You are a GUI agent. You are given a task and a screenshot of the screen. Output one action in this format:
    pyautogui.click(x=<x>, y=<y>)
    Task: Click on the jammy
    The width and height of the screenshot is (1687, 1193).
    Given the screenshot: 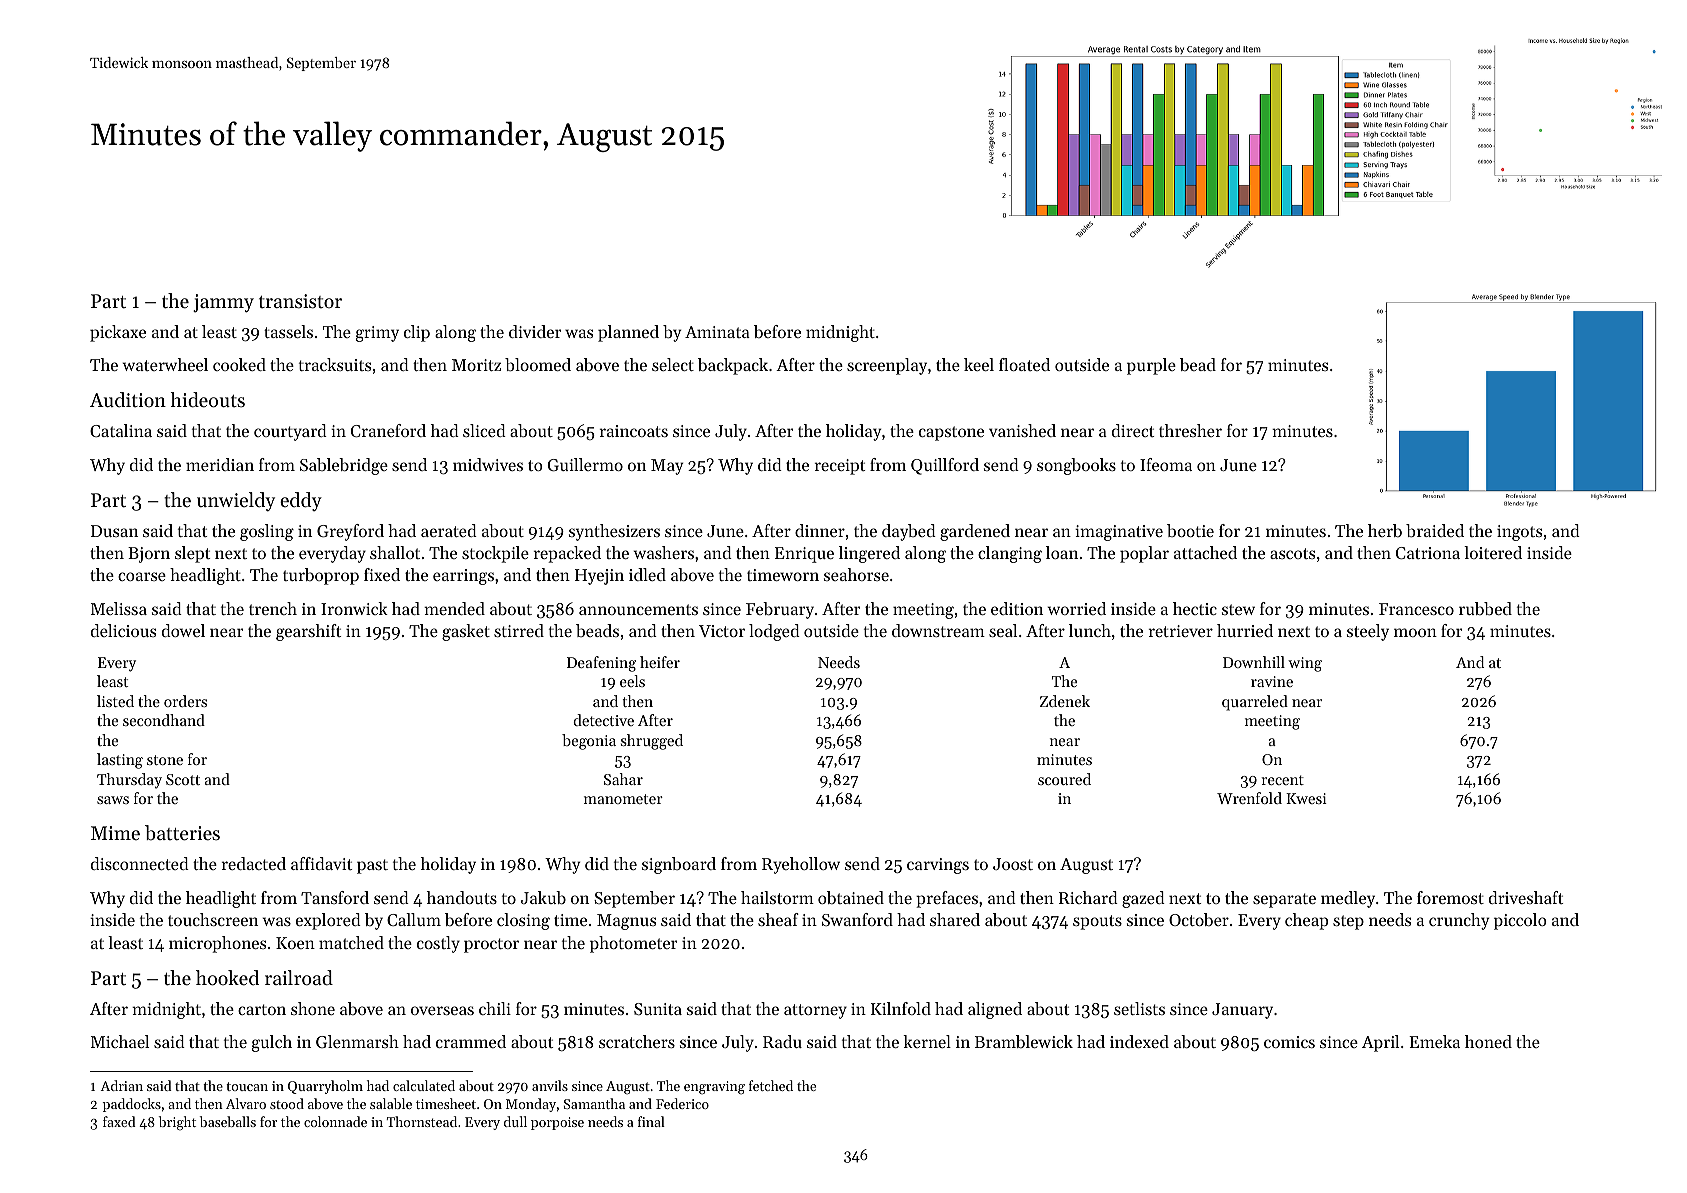 What is the action you would take?
    pyautogui.click(x=223, y=303)
